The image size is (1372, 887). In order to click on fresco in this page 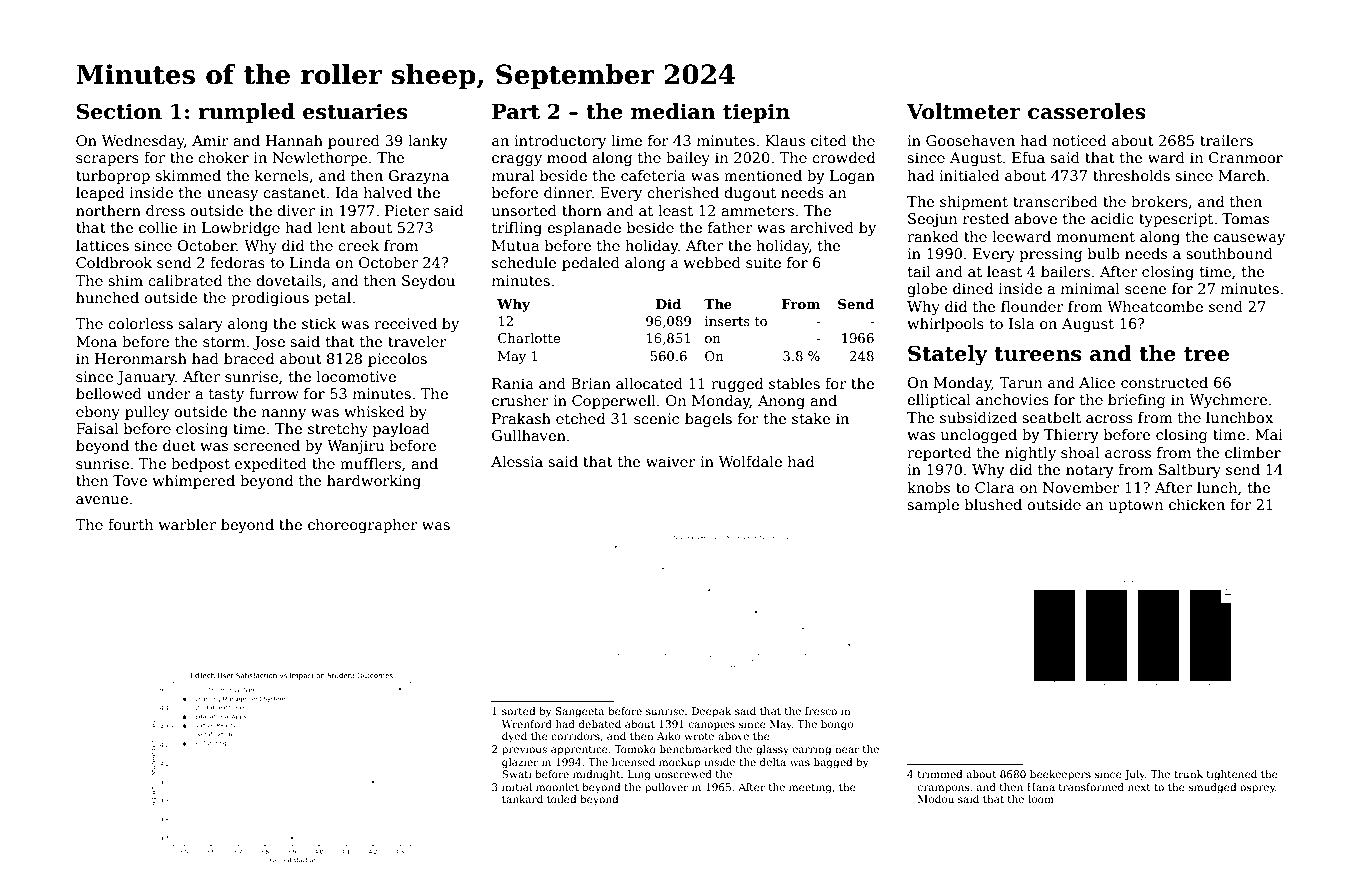, I will do `click(821, 711)`.
